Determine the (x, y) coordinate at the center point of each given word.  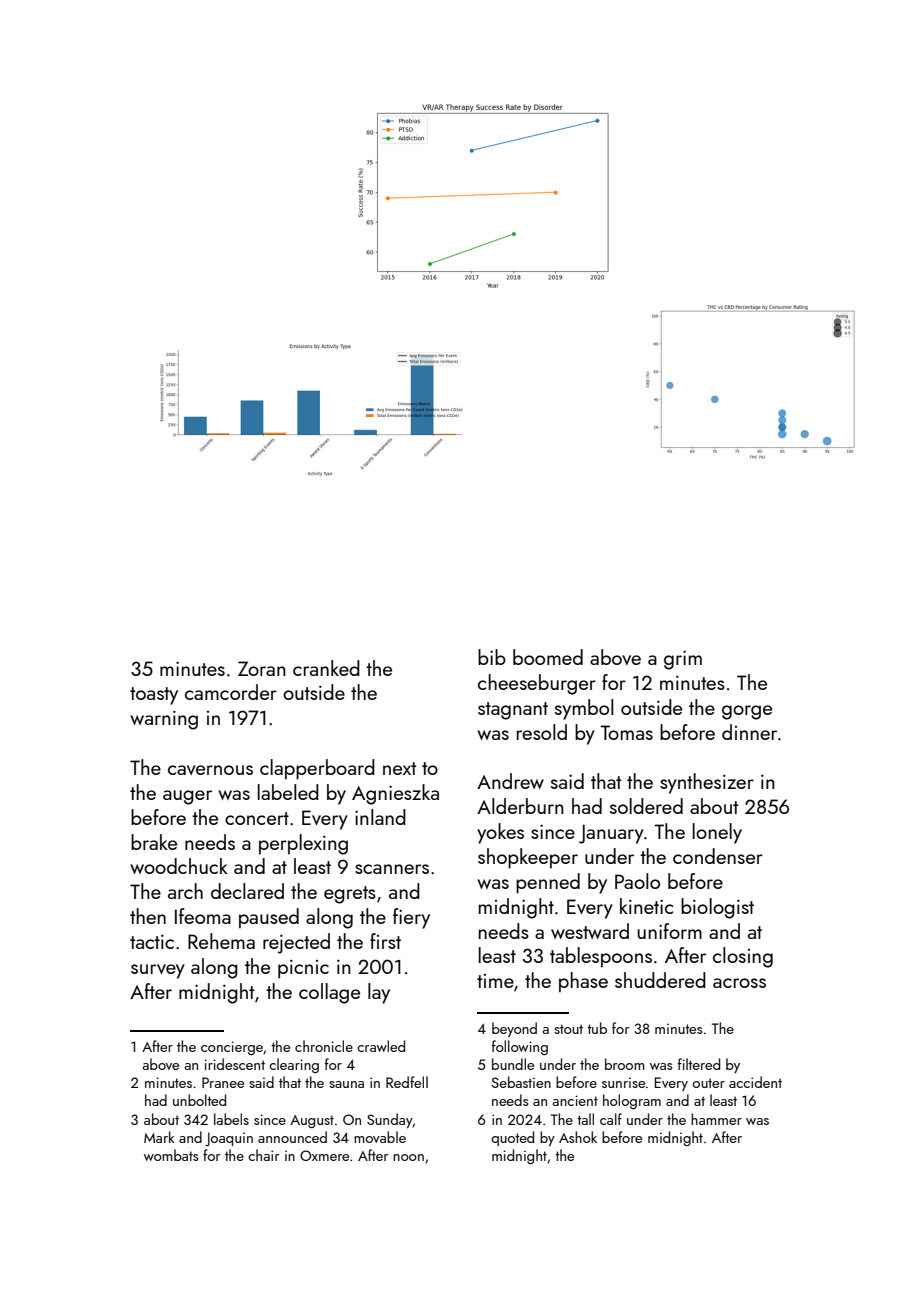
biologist (717, 908)
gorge (747, 712)
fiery (411, 918)
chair (263, 1155)
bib (492, 657)
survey (158, 971)
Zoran (262, 668)
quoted (513, 1138)
